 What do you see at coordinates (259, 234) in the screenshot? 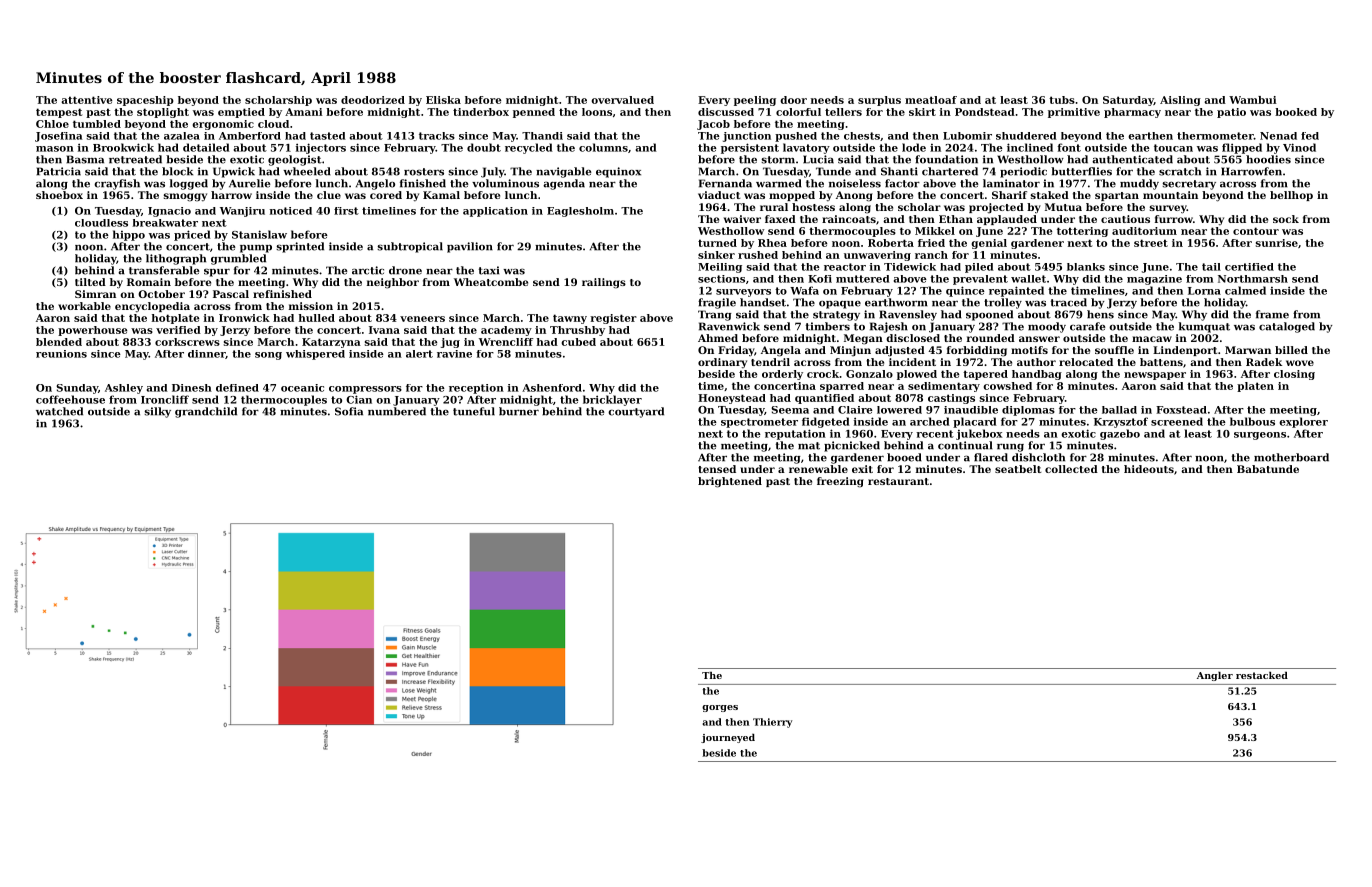
I see `Stanislaw` at bounding box center [259, 234].
